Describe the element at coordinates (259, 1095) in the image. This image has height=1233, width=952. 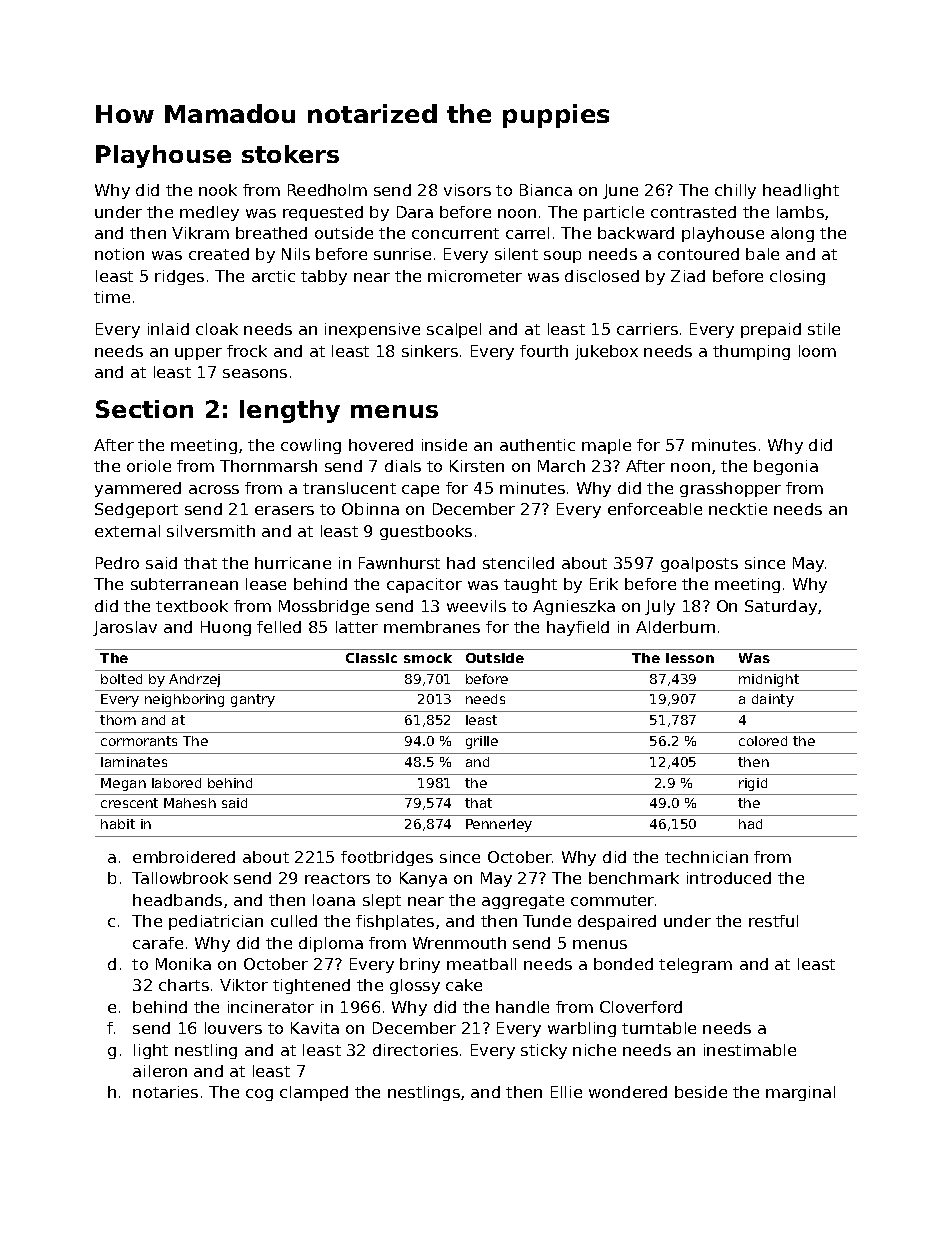
I see `cog` at that location.
